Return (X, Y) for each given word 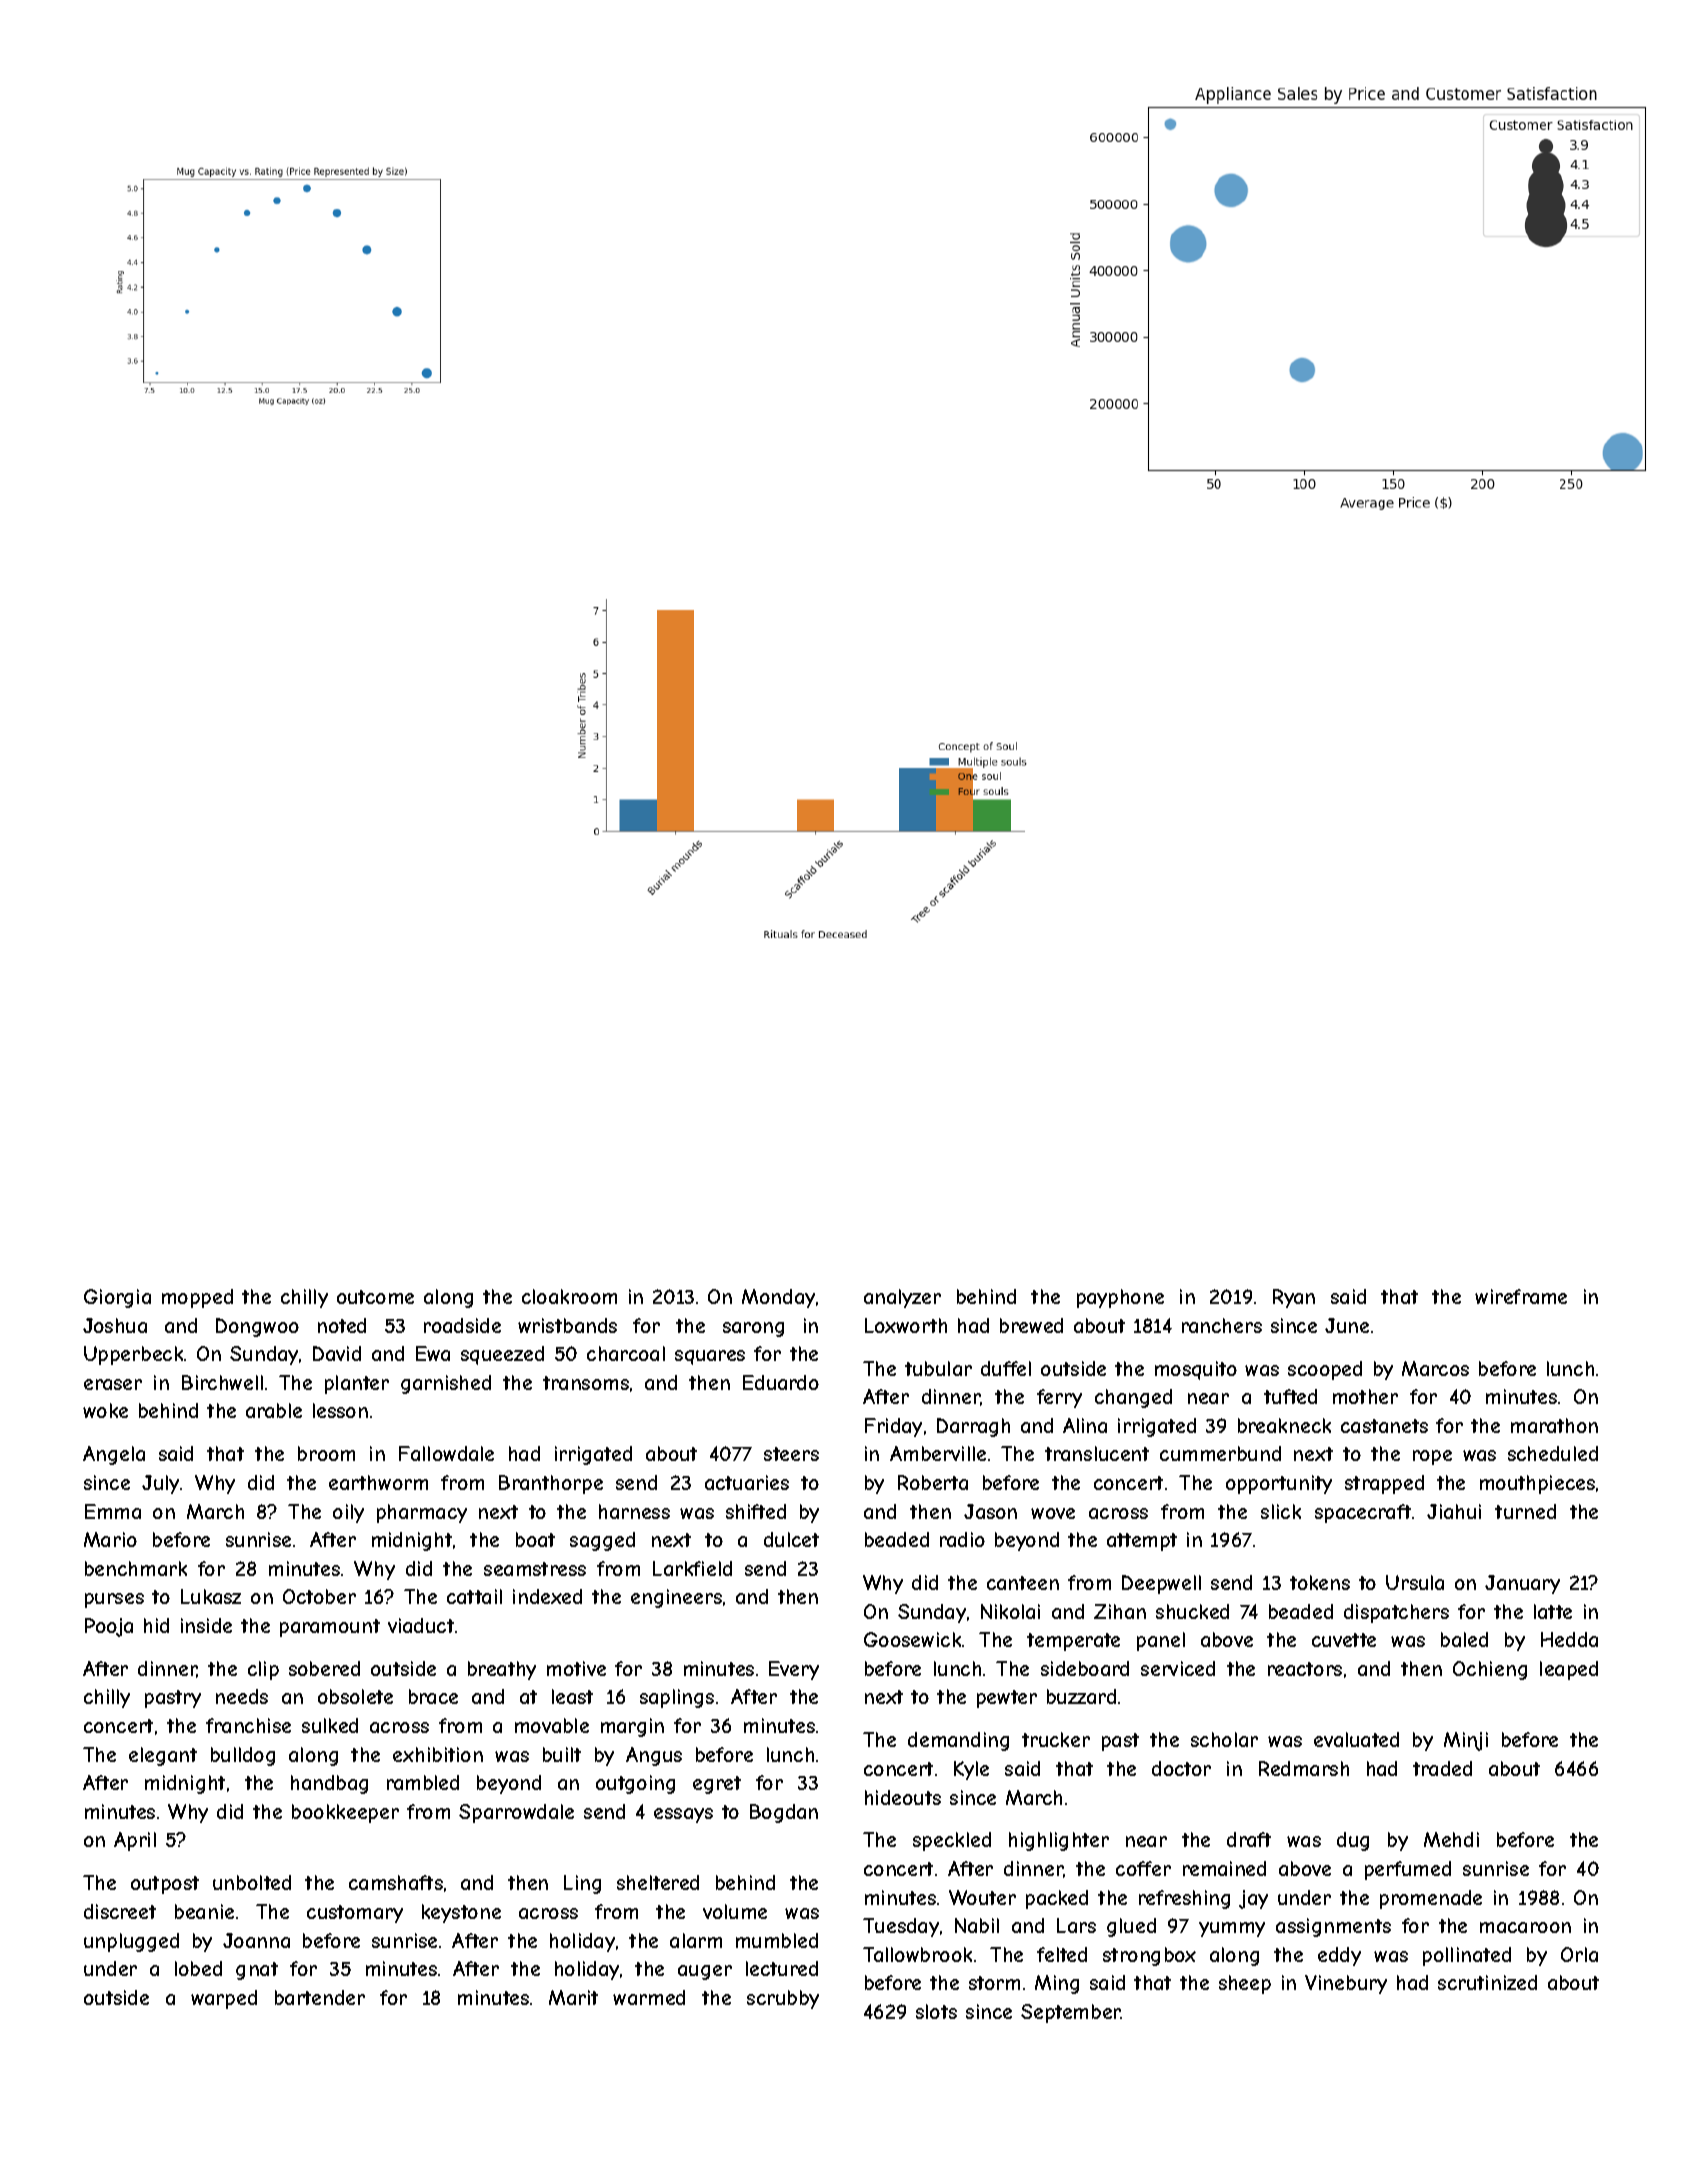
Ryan (1294, 1298)
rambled (423, 1782)
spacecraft (1363, 1513)
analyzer (902, 1298)
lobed (198, 1968)
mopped (197, 1298)
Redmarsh (1304, 1768)
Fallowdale (446, 1453)
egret (717, 1785)
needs (242, 1696)
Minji (1466, 1741)
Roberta (933, 1482)
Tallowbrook (917, 1954)
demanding (958, 1741)
